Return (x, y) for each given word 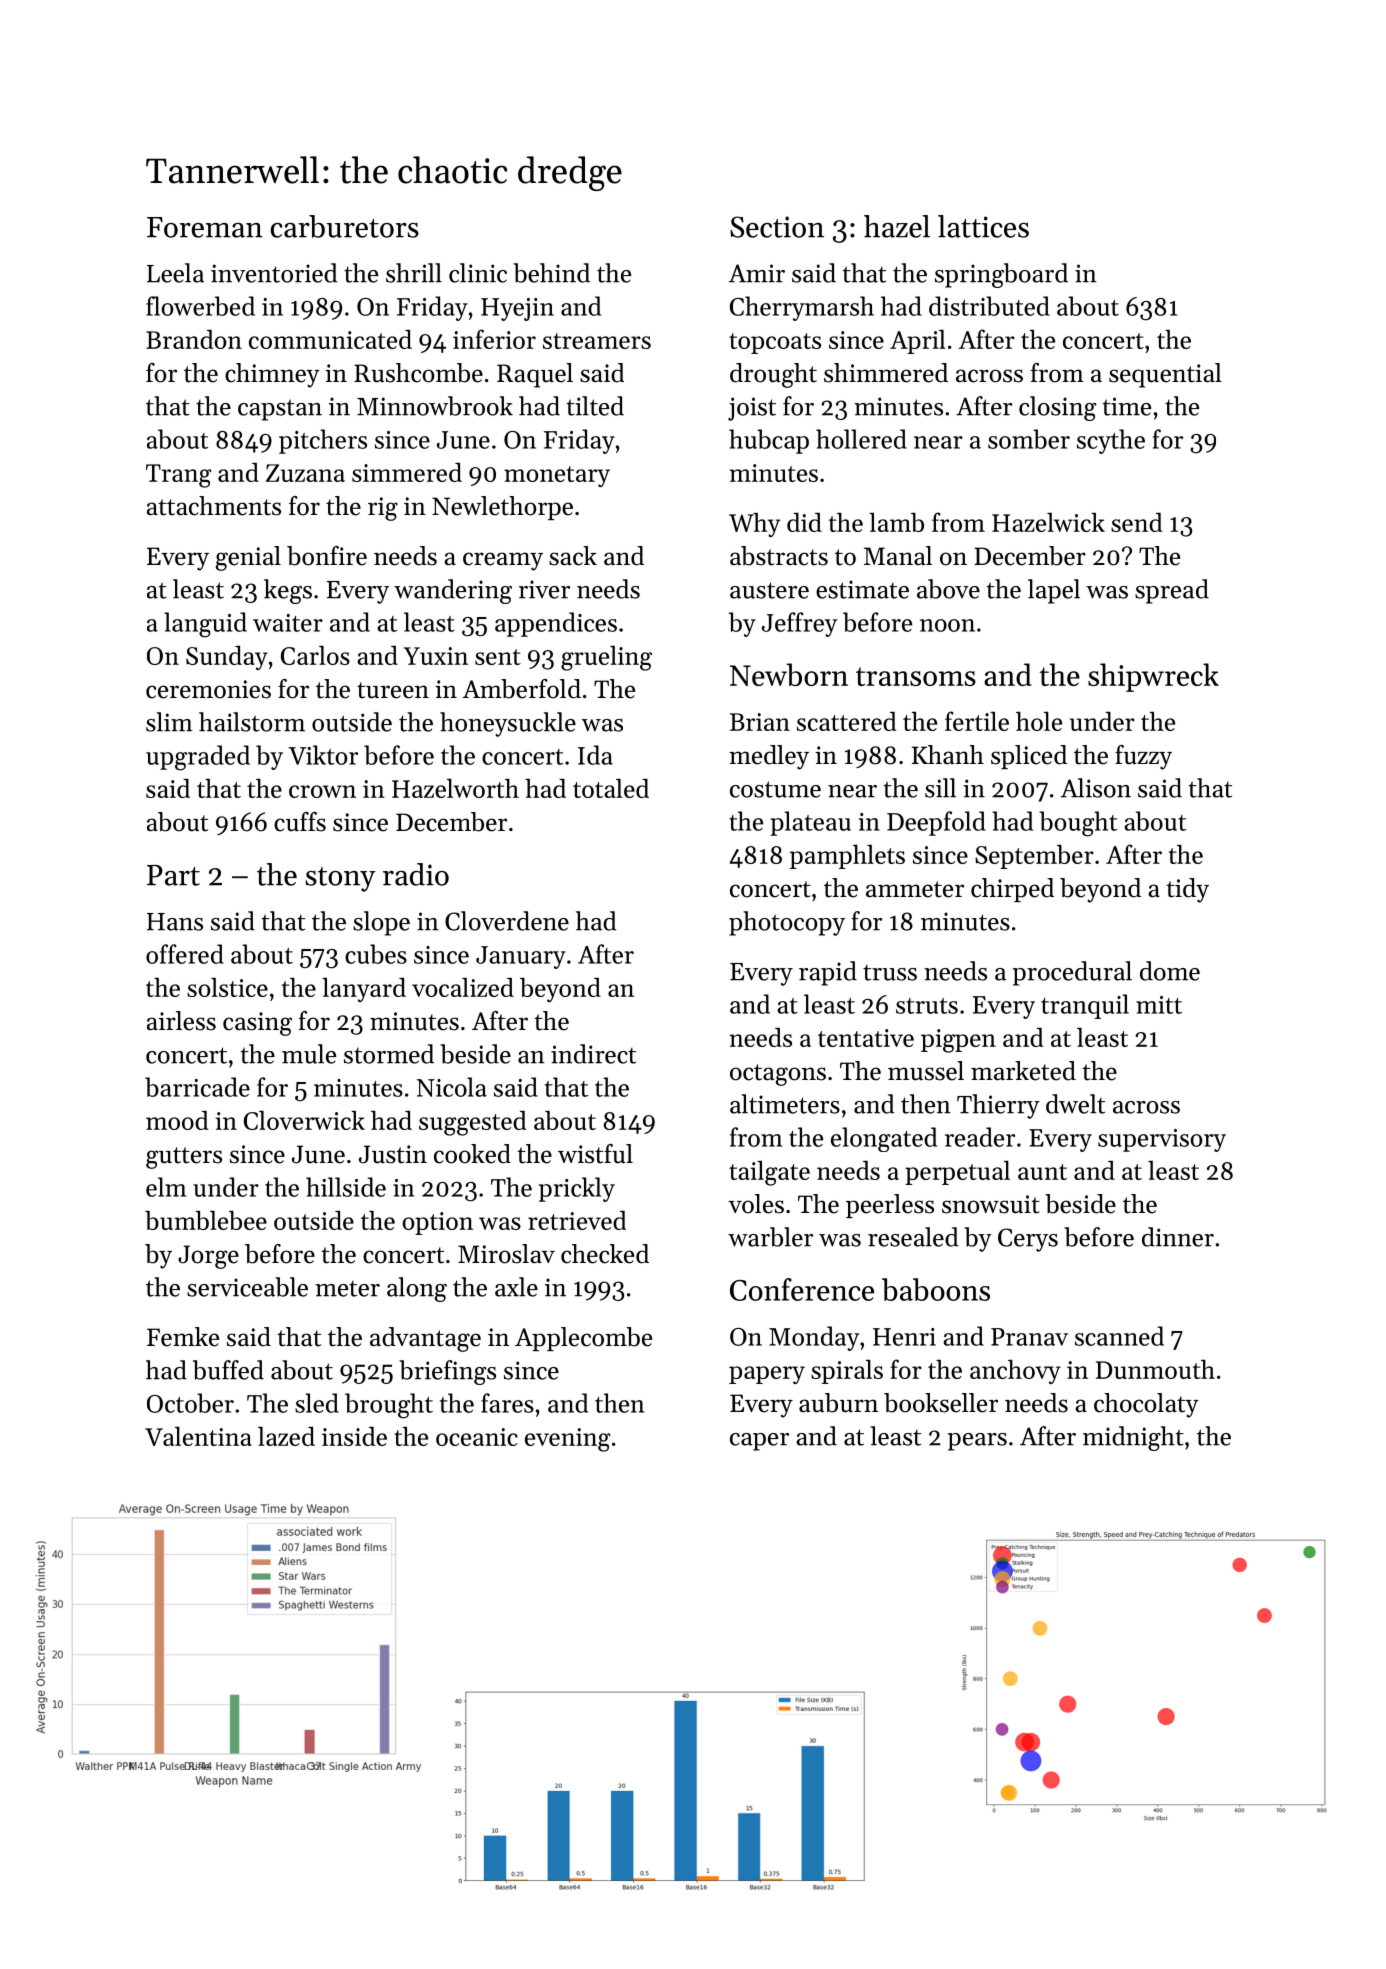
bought (1078, 824)
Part (173, 875)
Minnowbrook (435, 406)
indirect (593, 1054)
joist (752, 409)
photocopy (787, 923)
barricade (197, 1087)
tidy (1187, 890)
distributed (989, 306)
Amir (757, 273)
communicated (330, 339)
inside (354, 1436)
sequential (1165, 375)
